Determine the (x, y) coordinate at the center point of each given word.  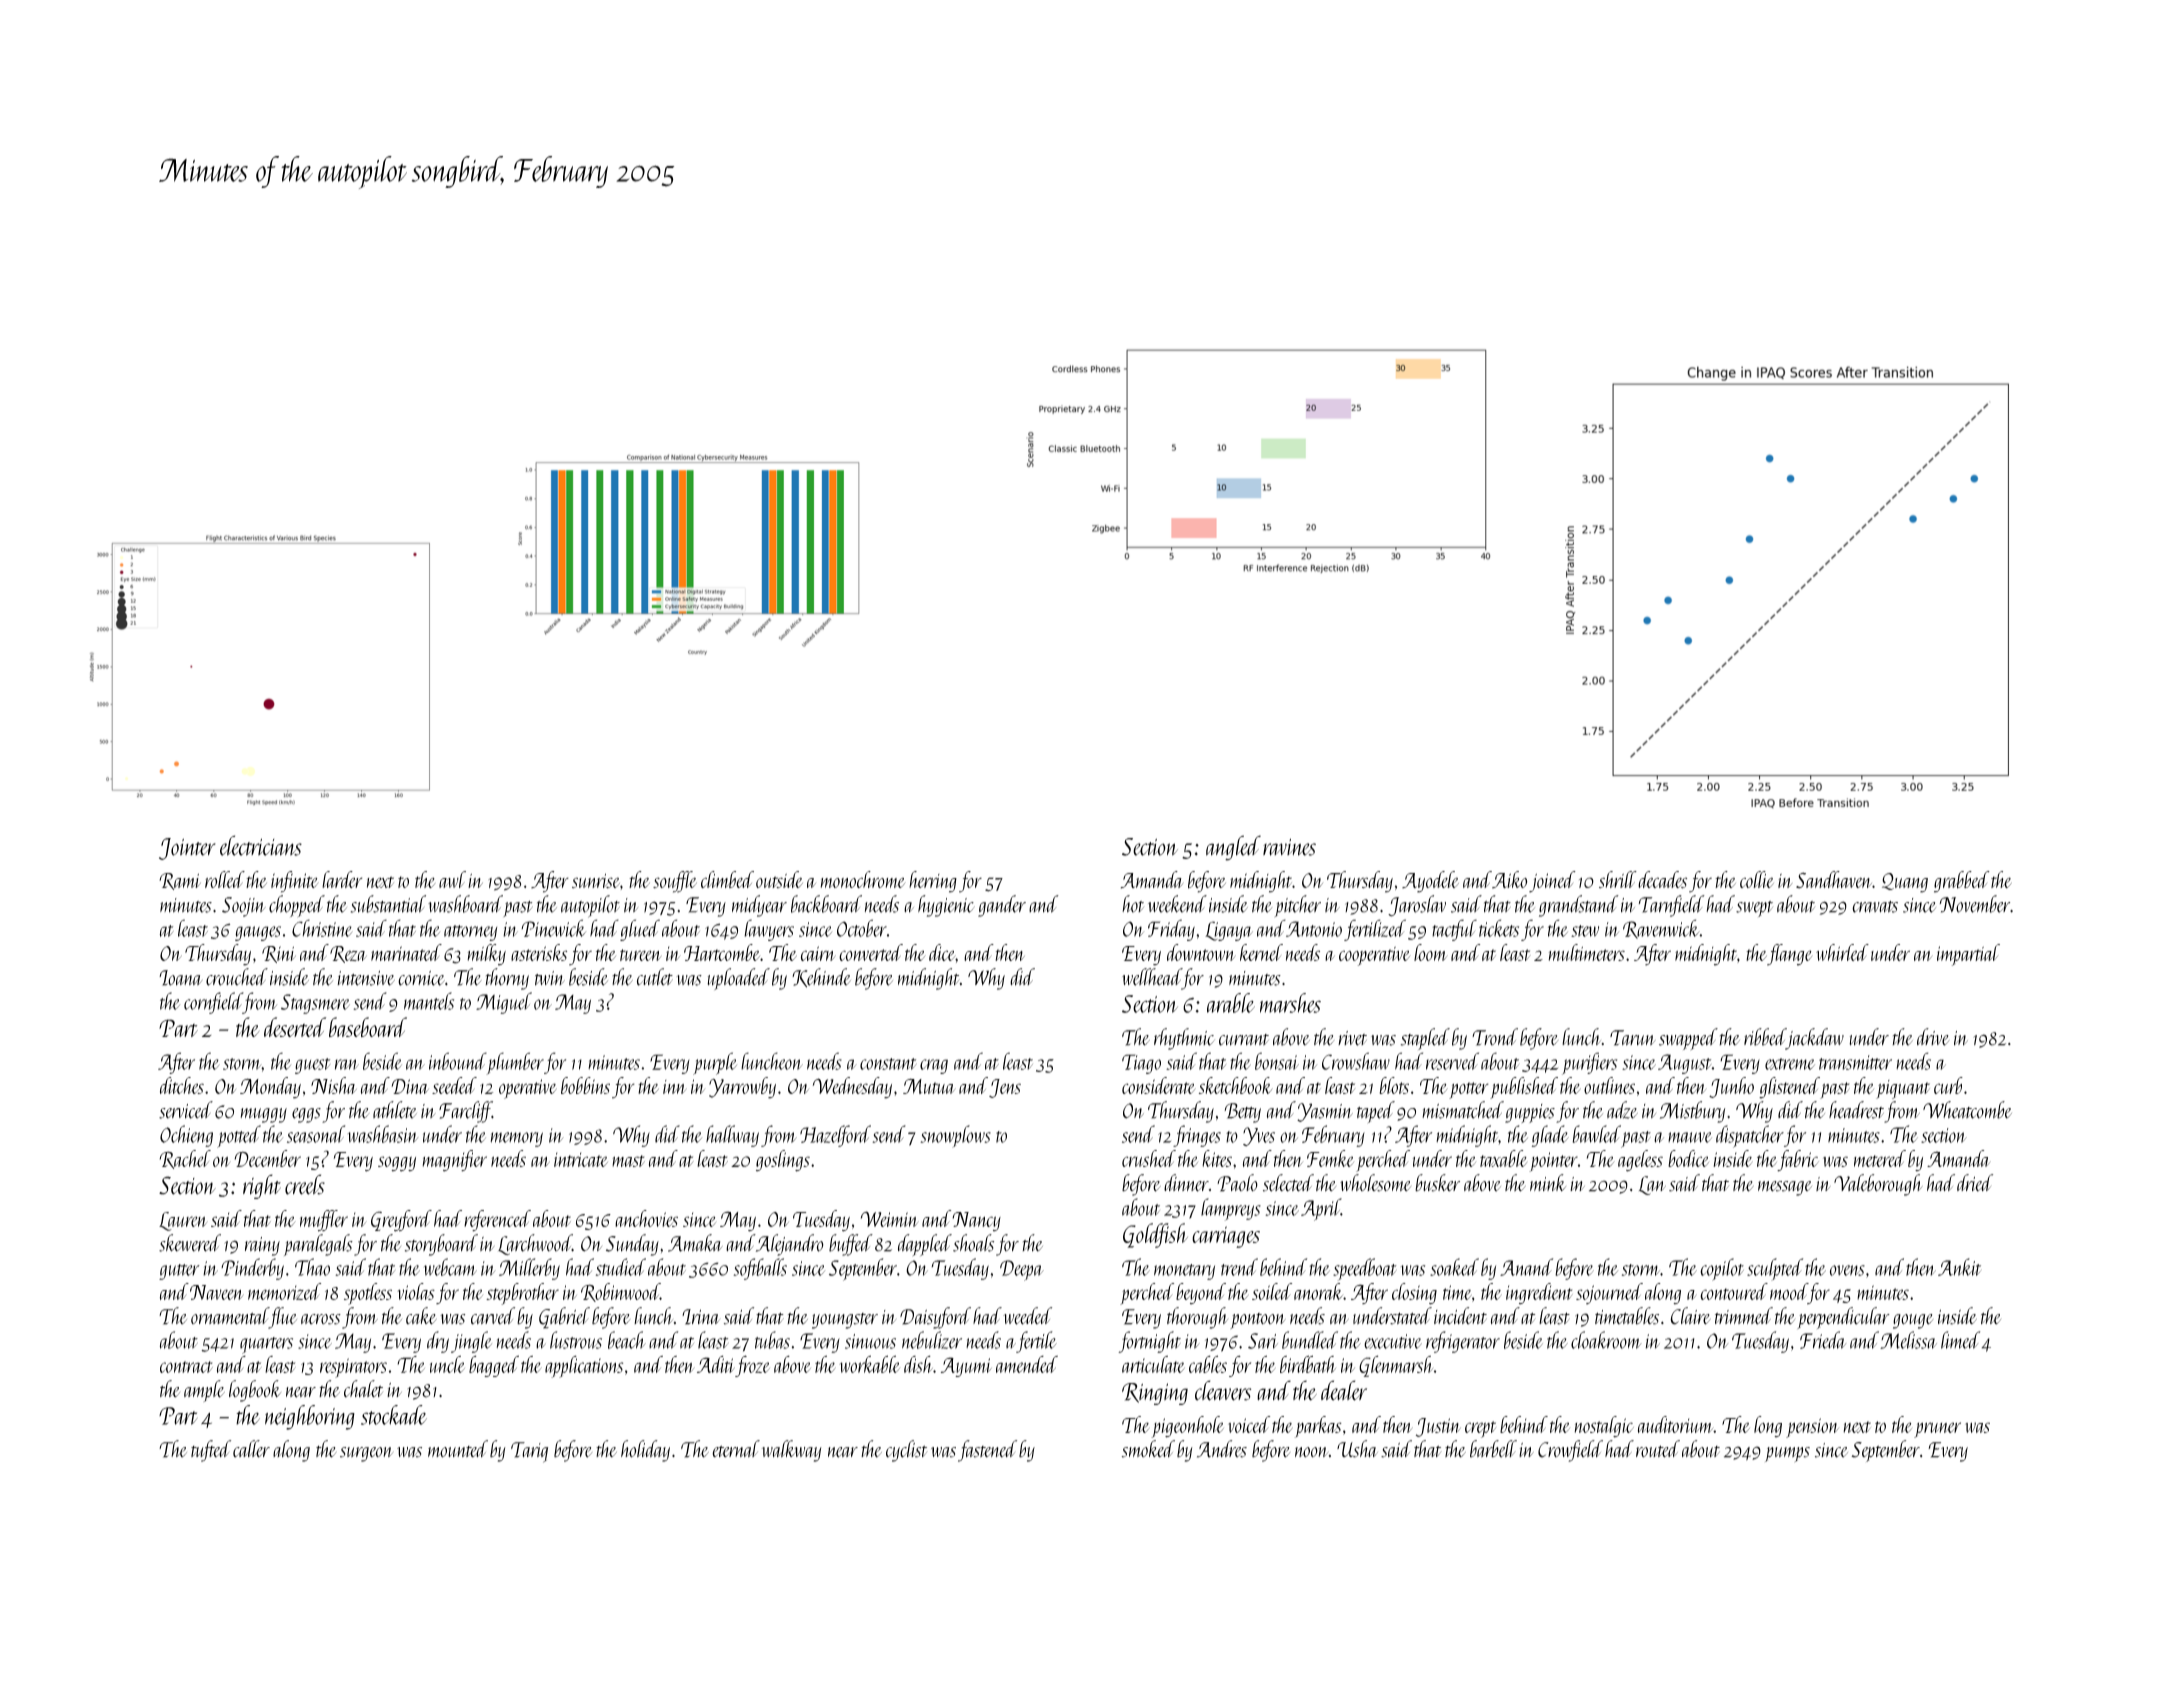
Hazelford (835, 1136)
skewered (190, 1243)
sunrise (596, 881)
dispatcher (1750, 1136)
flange (1790, 955)
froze (752, 1366)
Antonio (1314, 929)
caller (251, 1449)
